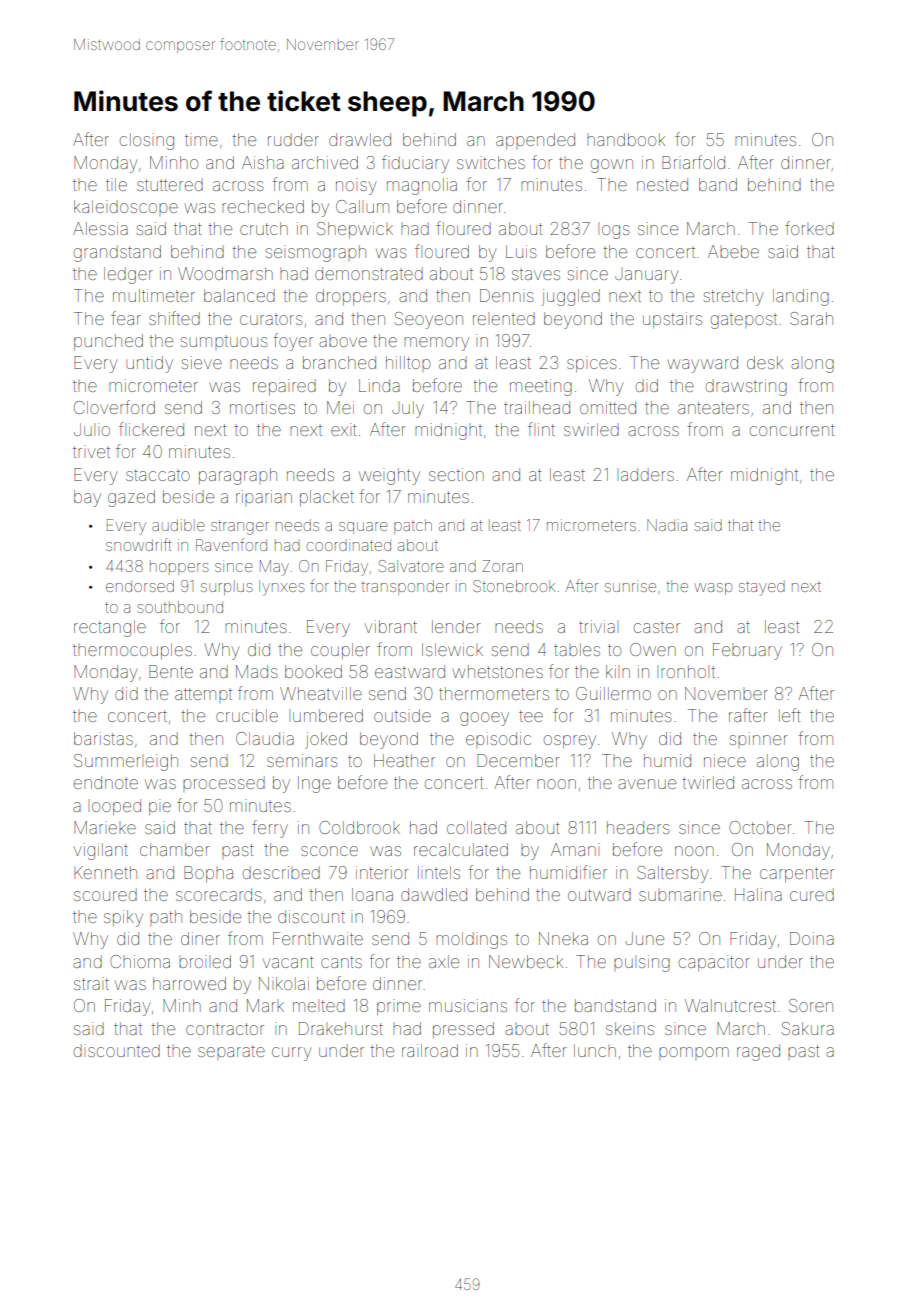 Image resolution: width=908 pixels, height=1316 pixels. Describe the element at coordinates (762, 588) in the image. I see `stayed` at that location.
